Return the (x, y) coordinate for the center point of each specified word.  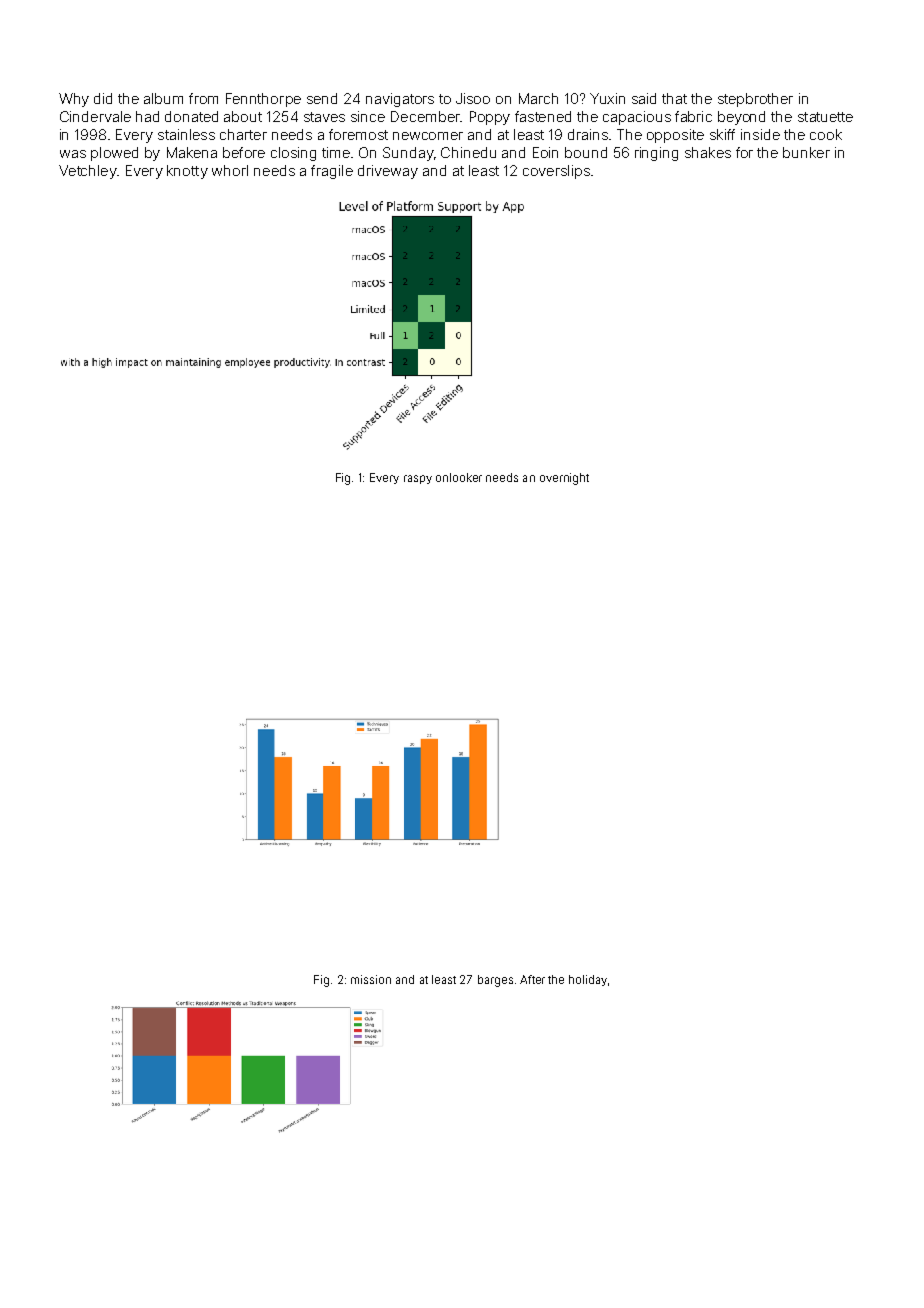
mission (371, 979)
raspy (418, 479)
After (532, 979)
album (163, 98)
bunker (806, 152)
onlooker (459, 477)
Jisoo (473, 98)
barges (495, 981)
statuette (825, 117)
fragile (332, 172)
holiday (588, 980)
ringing (656, 154)
